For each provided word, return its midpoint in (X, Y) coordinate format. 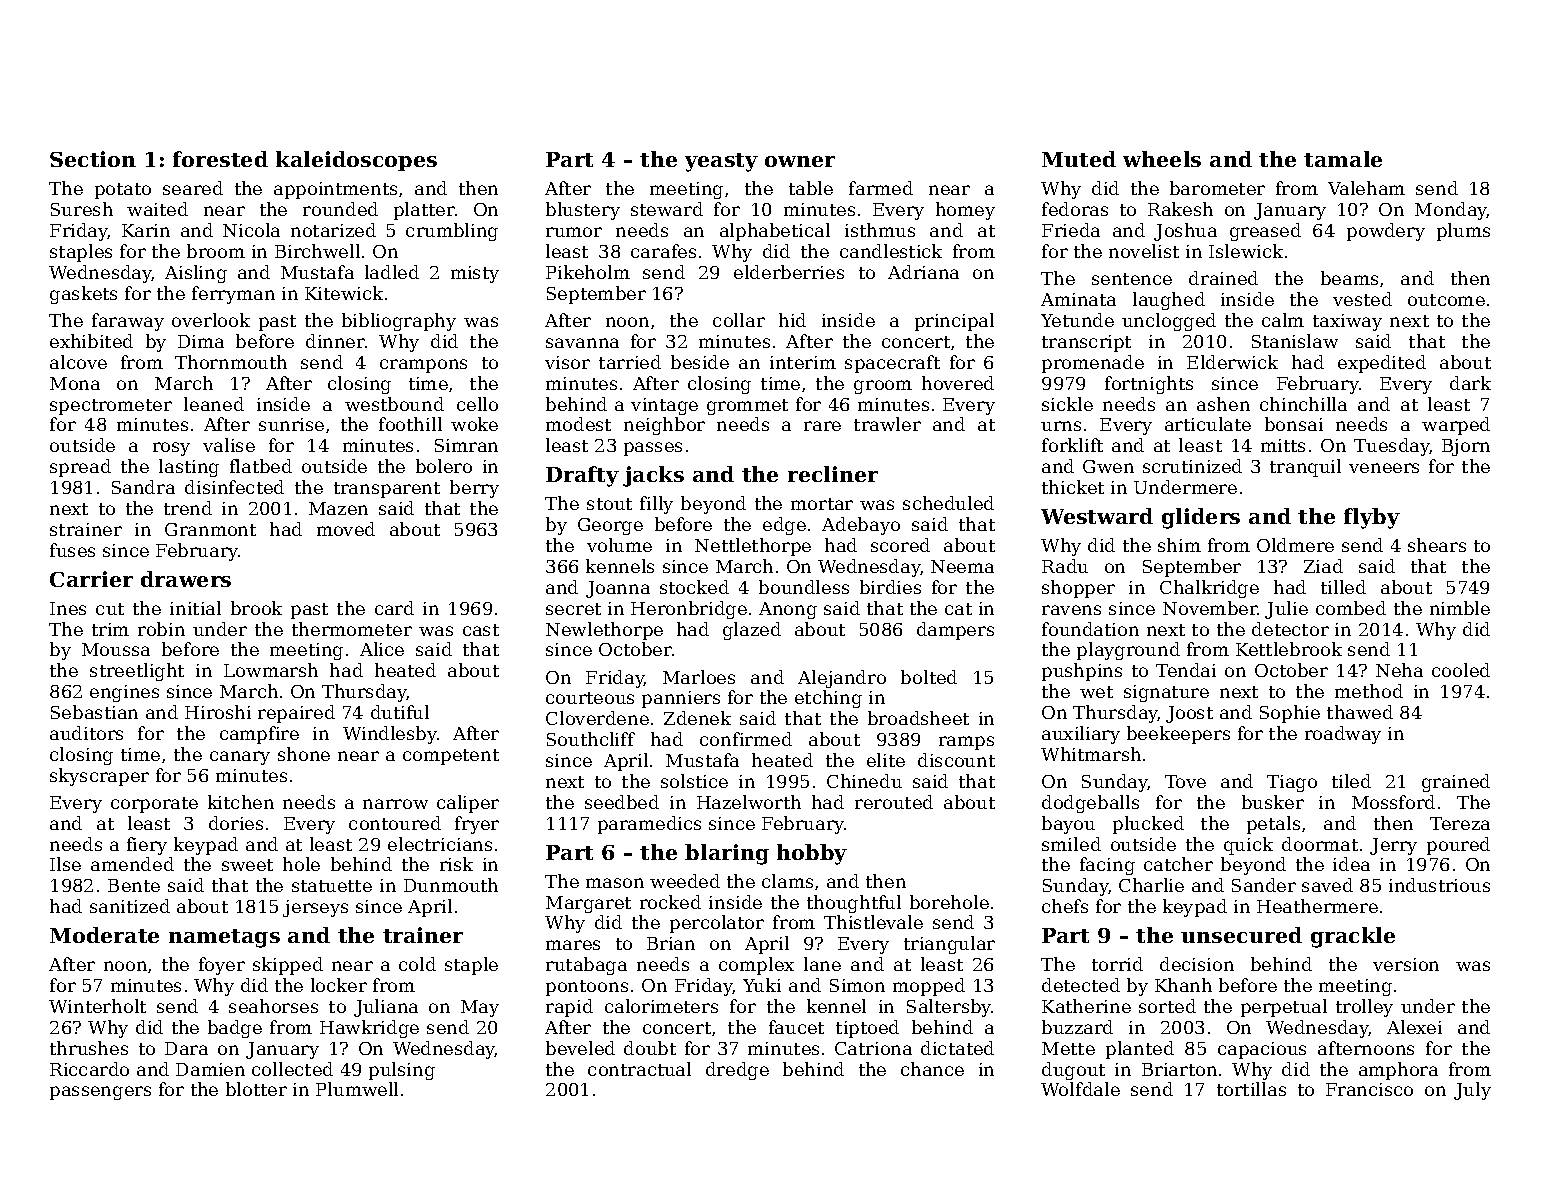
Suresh (82, 209)
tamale (1343, 159)
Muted (1079, 159)
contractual (639, 1069)
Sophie (1290, 714)
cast (481, 630)
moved (346, 529)
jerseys (315, 908)
